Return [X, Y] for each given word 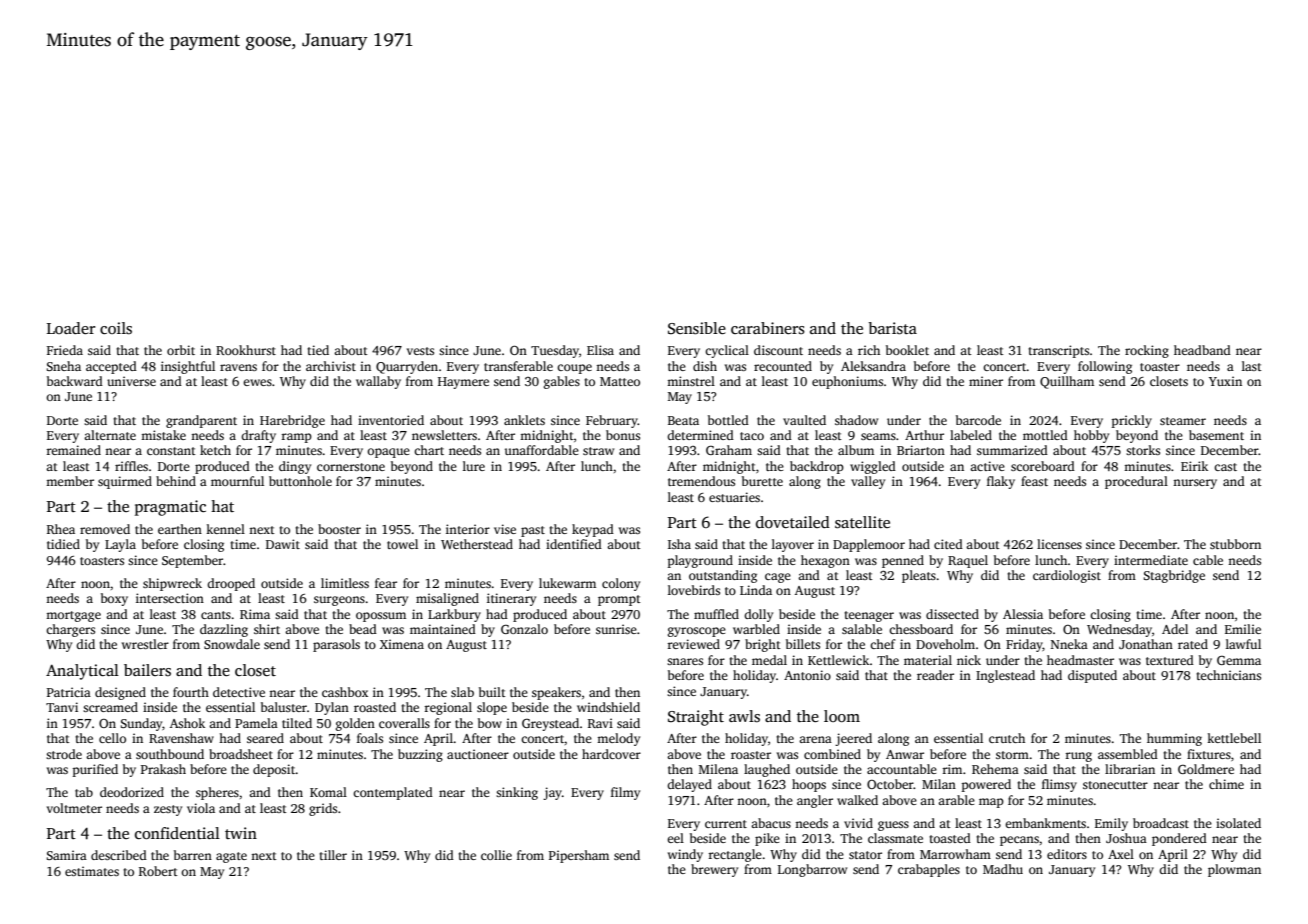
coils [116, 328]
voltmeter [74, 808]
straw [598, 451]
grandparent [201, 421]
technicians [1228, 675]
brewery [714, 870]
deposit [274, 770]
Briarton [921, 450]
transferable [518, 366]
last [1252, 366]
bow [490, 723]
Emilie [1243, 629]
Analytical [82, 672]
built [492, 692]
